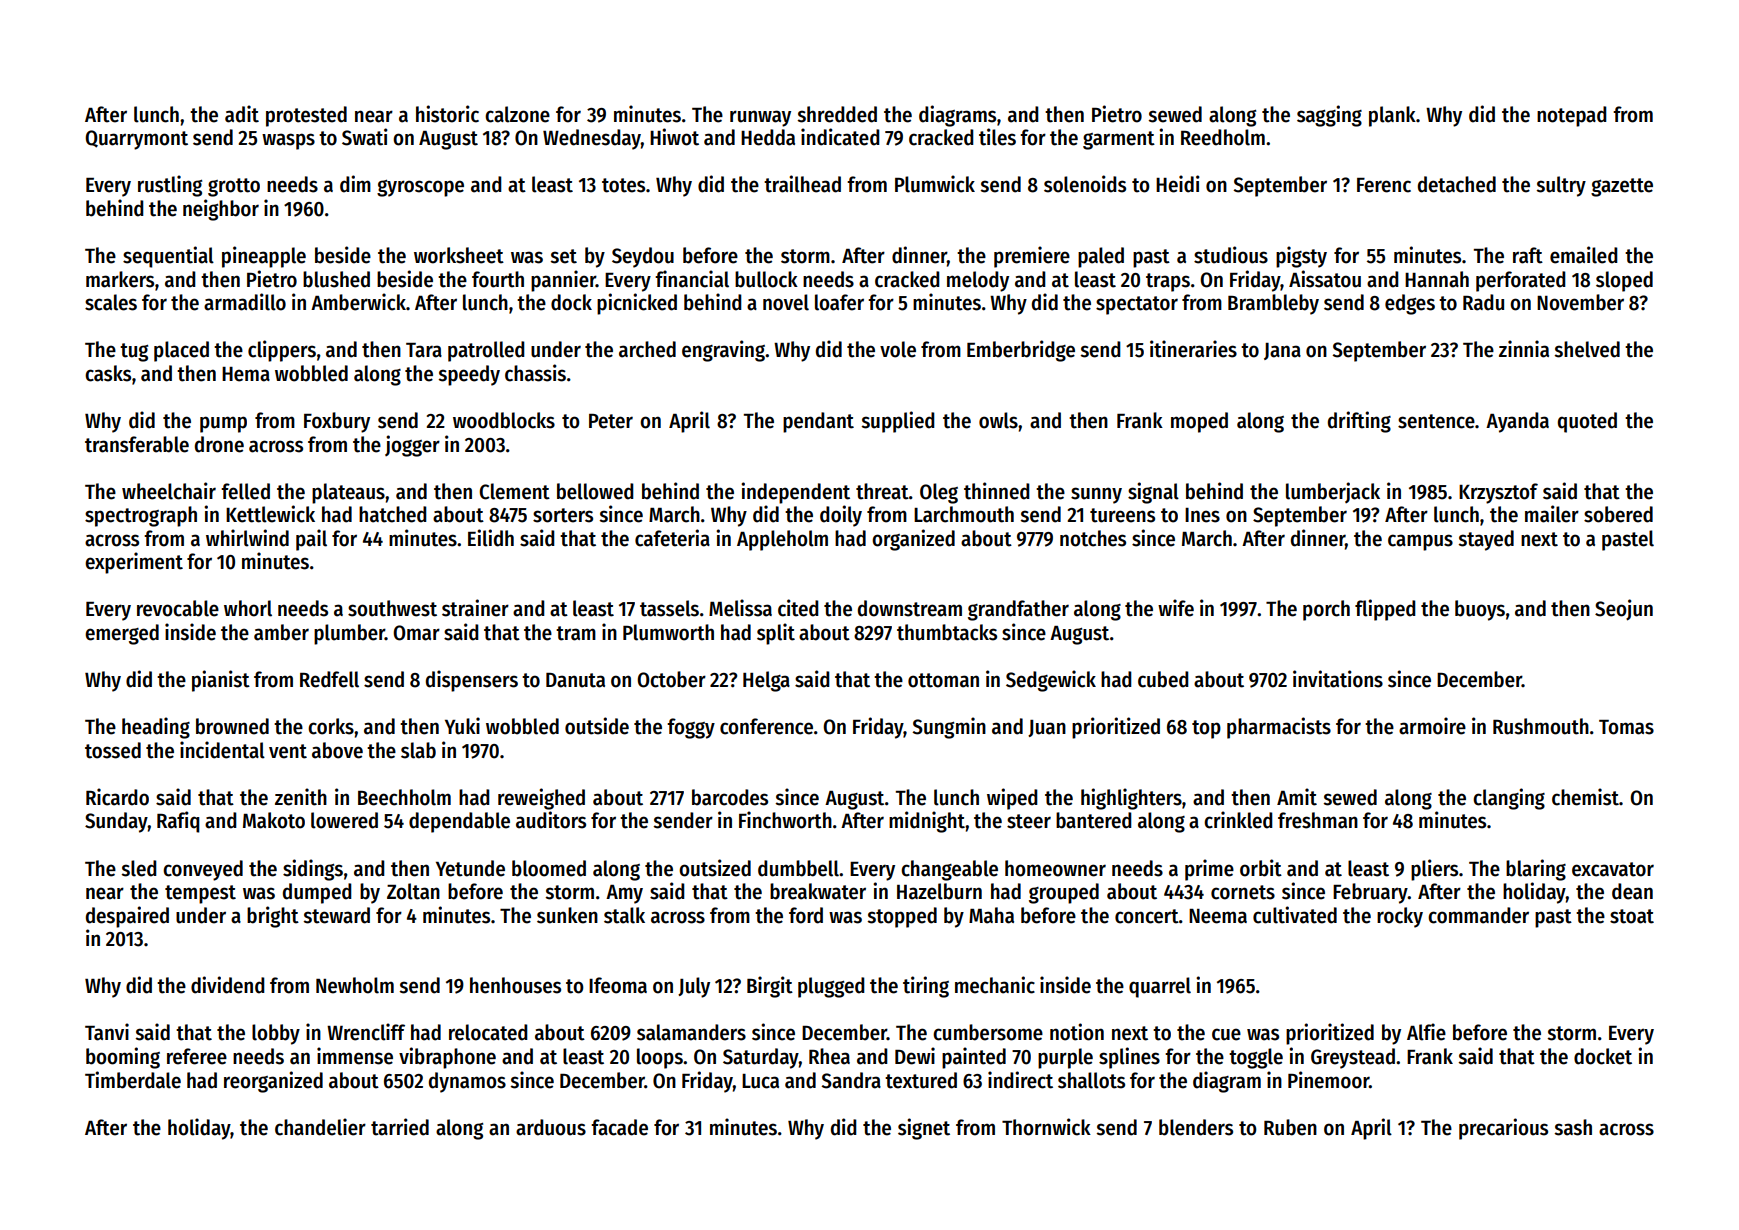 This screenshot has height=1230, width=1739. I want to click on shredded, so click(837, 114).
